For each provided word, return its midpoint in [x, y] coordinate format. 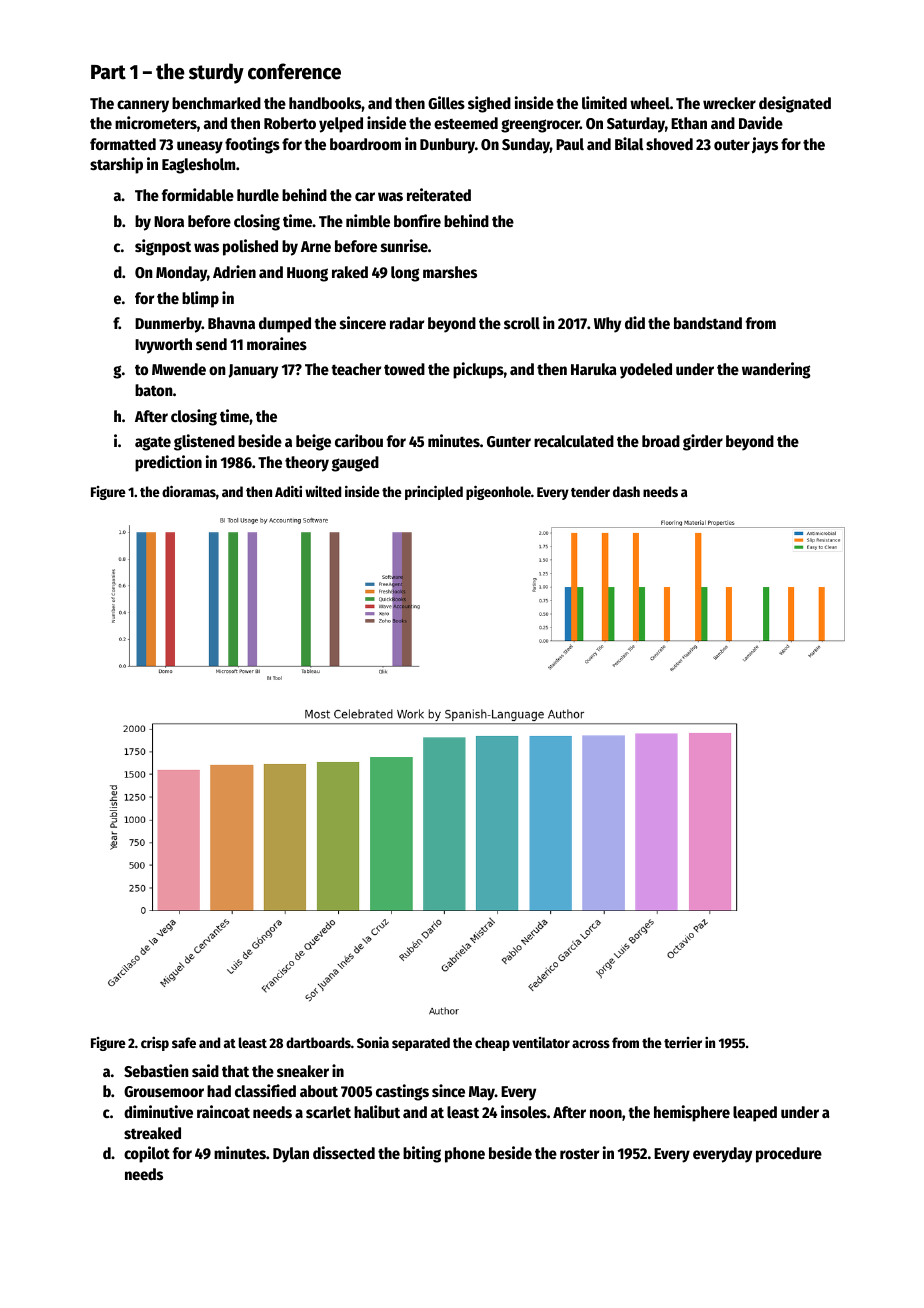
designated [795, 104]
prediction [168, 463]
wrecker [729, 103]
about [319, 1091]
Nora [169, 221]
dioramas [189, 491]
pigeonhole [498, 492]
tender [590, 491]
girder [703, 442]
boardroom [365, 144]
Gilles [446, 102]
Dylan [291, 1155]
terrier [683, 1042]
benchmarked [216, 103]
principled [434, 492]
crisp [155, 1044]
